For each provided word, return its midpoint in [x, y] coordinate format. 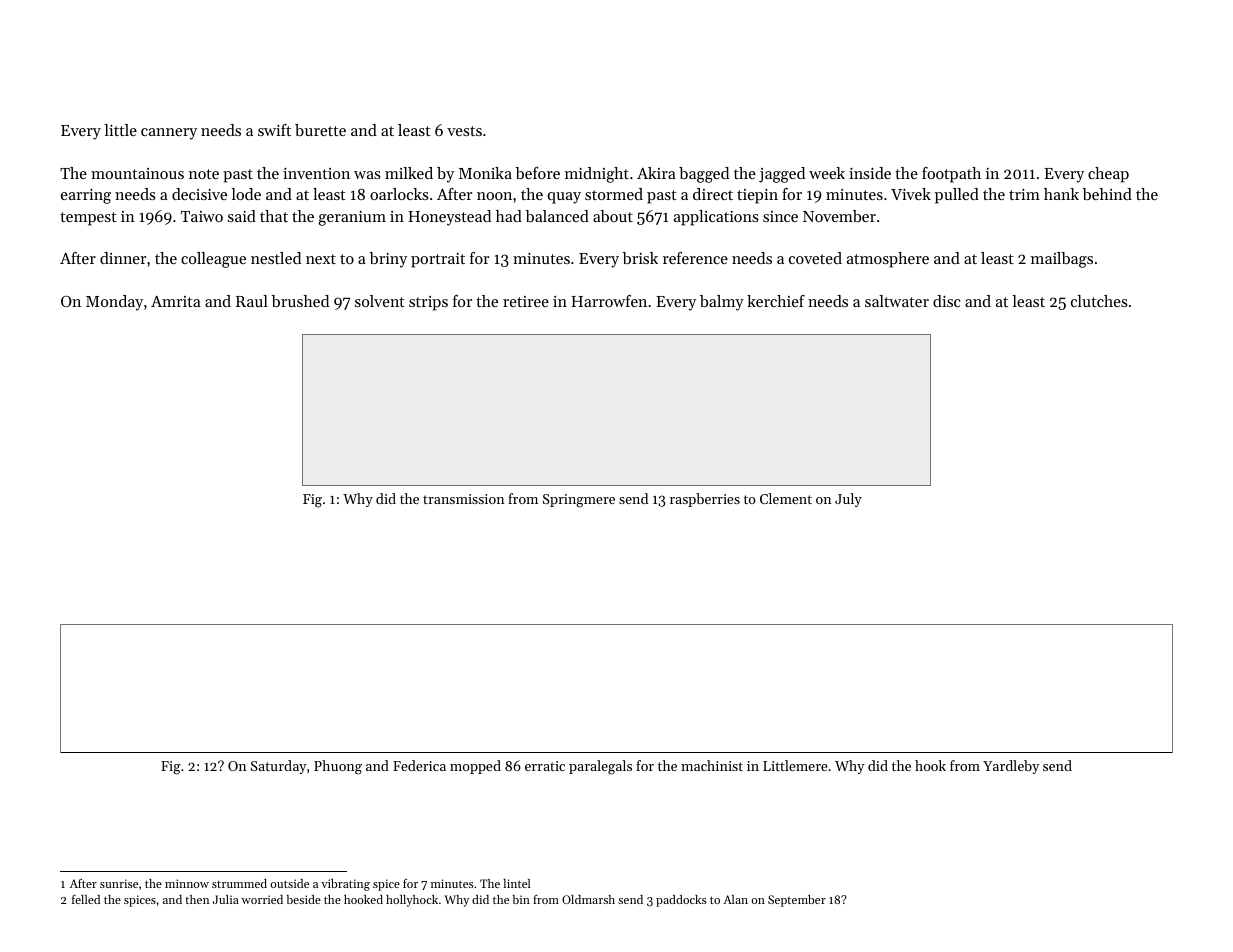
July [848, 500]
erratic [545, 766]
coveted [815, 258]
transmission [463, 499]
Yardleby [1011, 767]
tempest [88, 219]
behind [1107, 194]
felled [86, 899]
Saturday [278, 767]
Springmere [579, 501]
